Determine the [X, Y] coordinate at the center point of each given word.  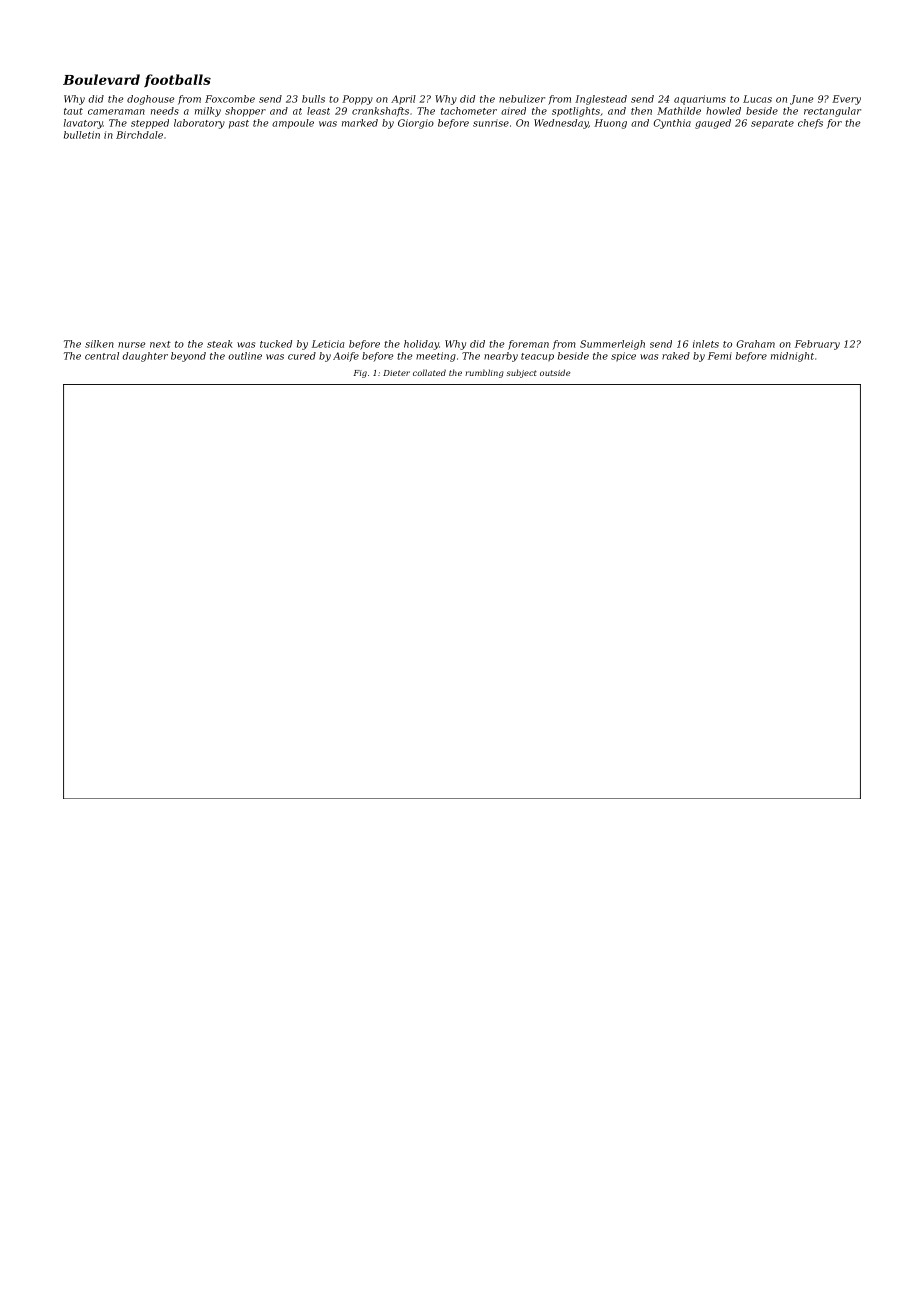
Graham [755, 344]
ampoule [293, 124]
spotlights [576, 112]
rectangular [832, 112]
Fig [360, 374]
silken [99, 344]
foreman [528, 345]
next [160, 344]
